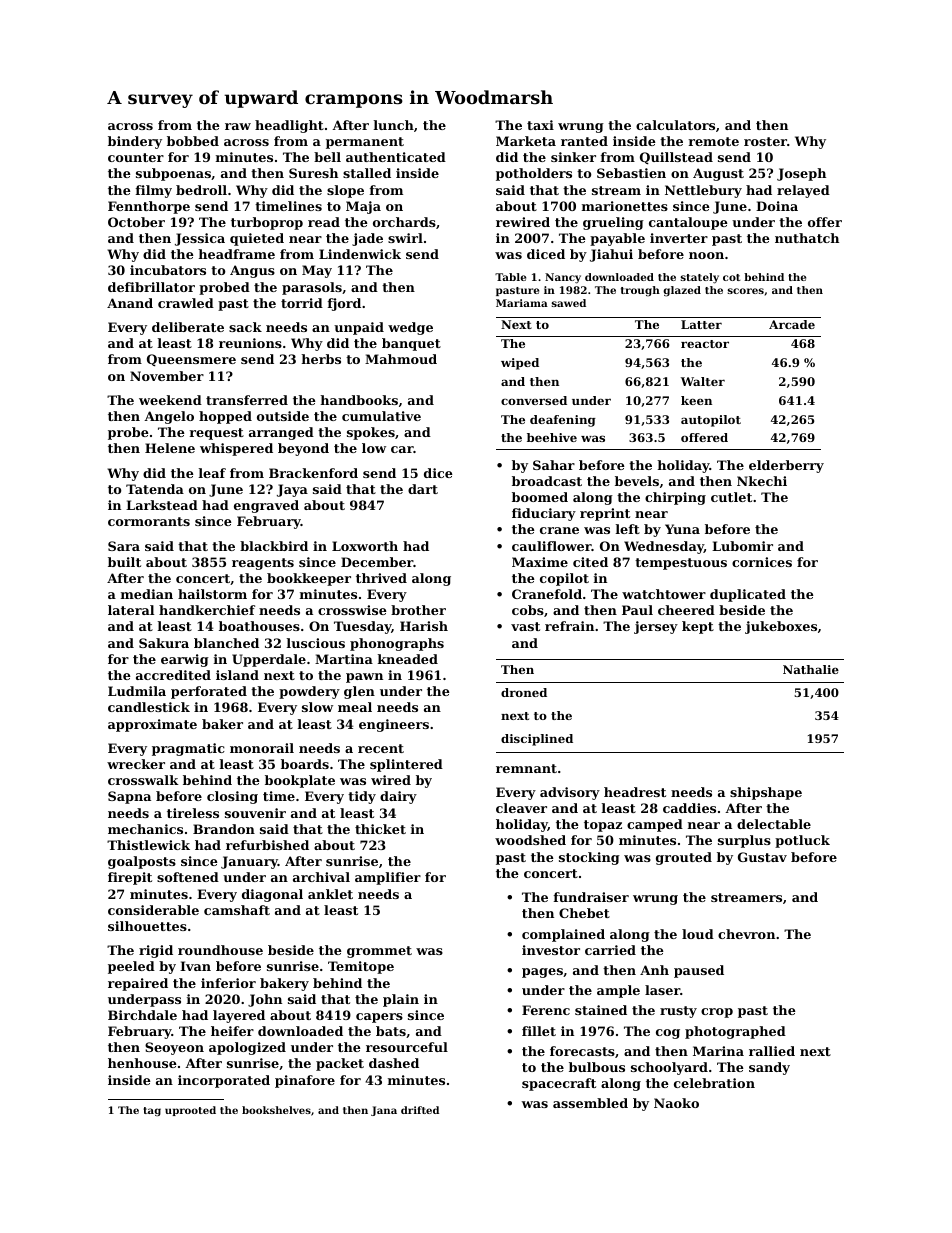 This image has height=1233, width=952. I want to click on peeled, so click(131, 967).
